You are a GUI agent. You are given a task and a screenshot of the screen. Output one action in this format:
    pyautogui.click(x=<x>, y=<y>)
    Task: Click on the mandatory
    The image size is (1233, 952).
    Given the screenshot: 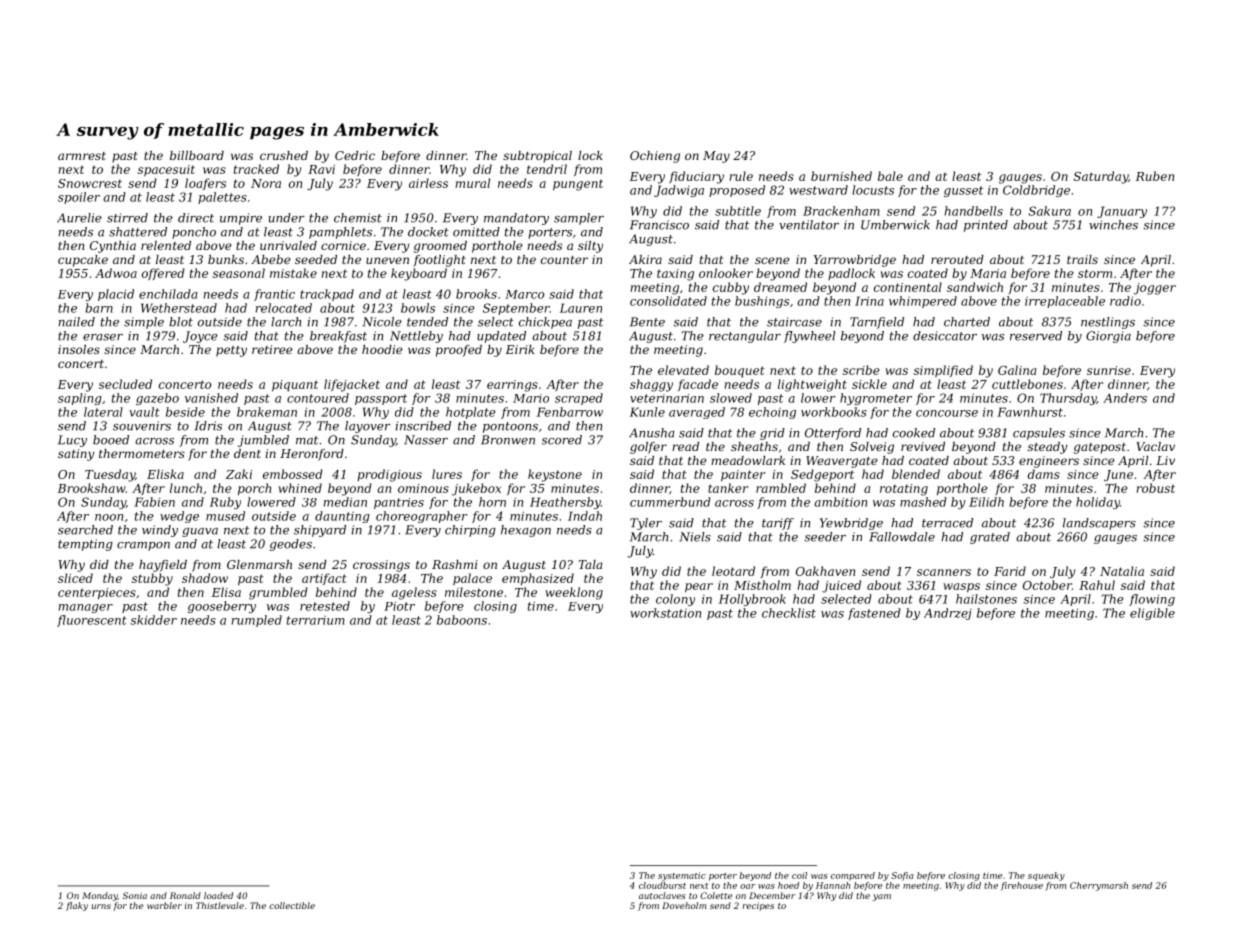 What is the action you would take?
    pyautogui.click(x=516, y=219)
